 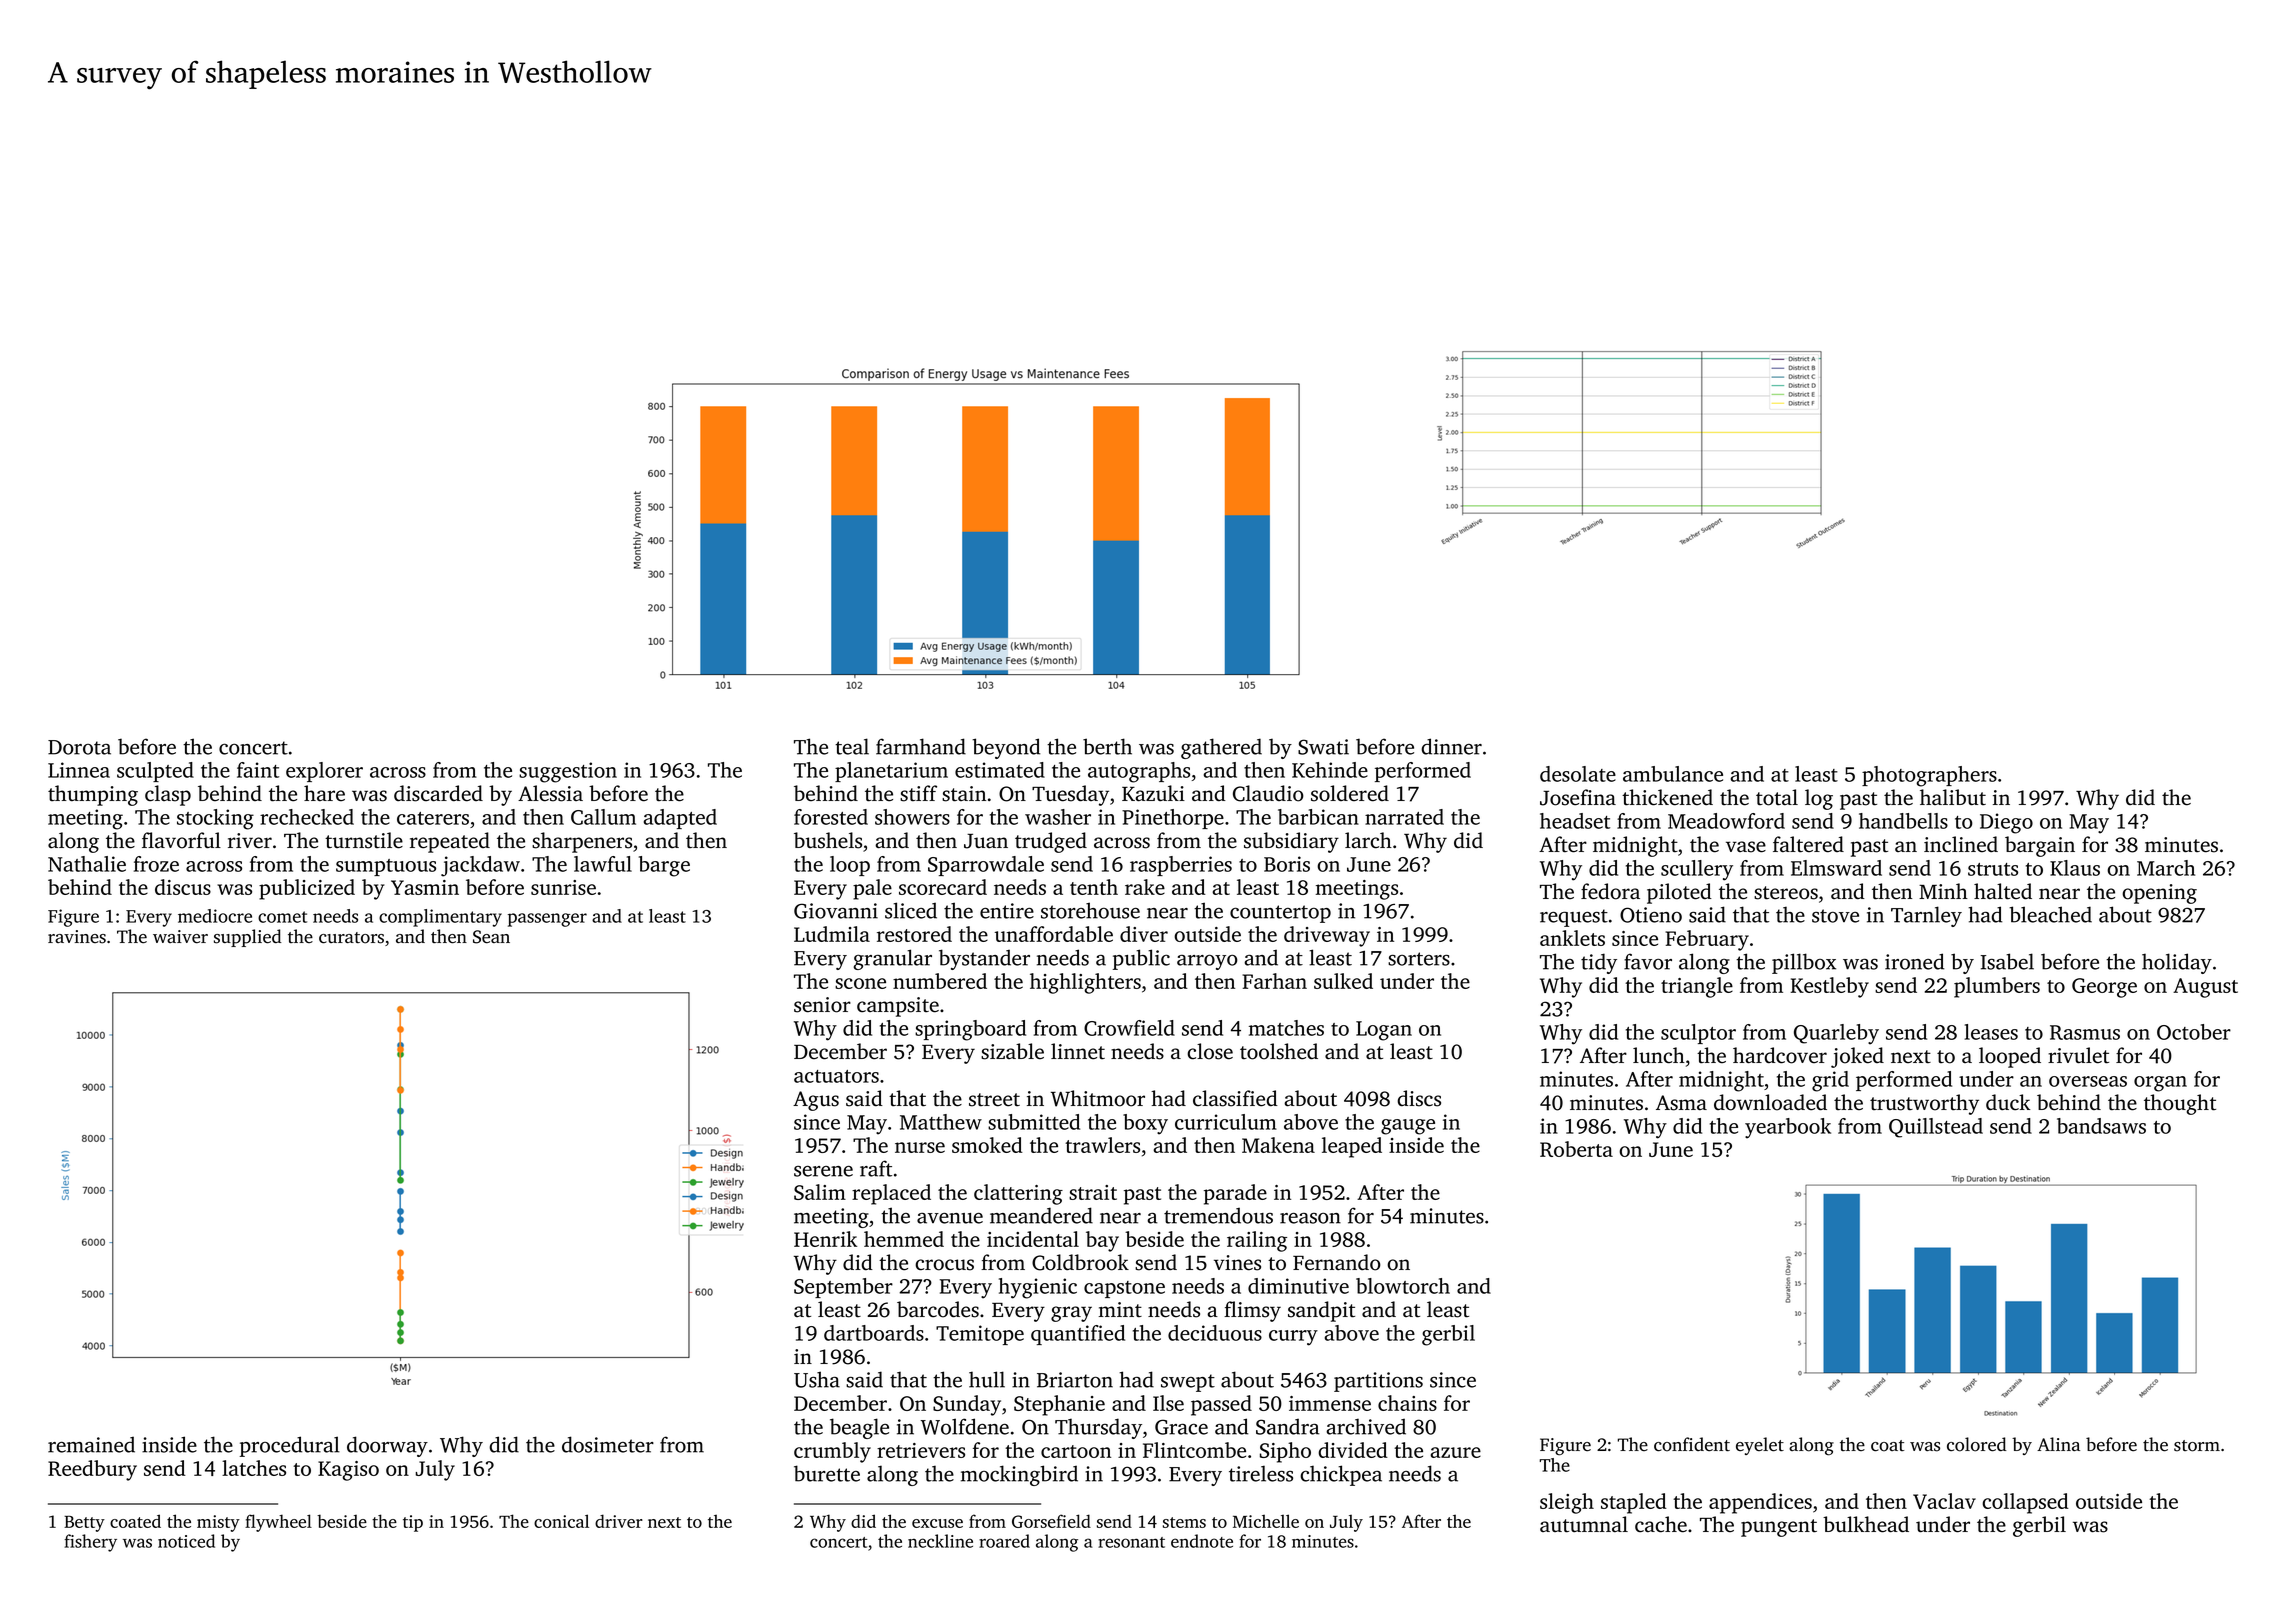 What do you see at coordinates (1268, 793) in the page?
I see `Claudio` at bounding box center [1268, 793].
